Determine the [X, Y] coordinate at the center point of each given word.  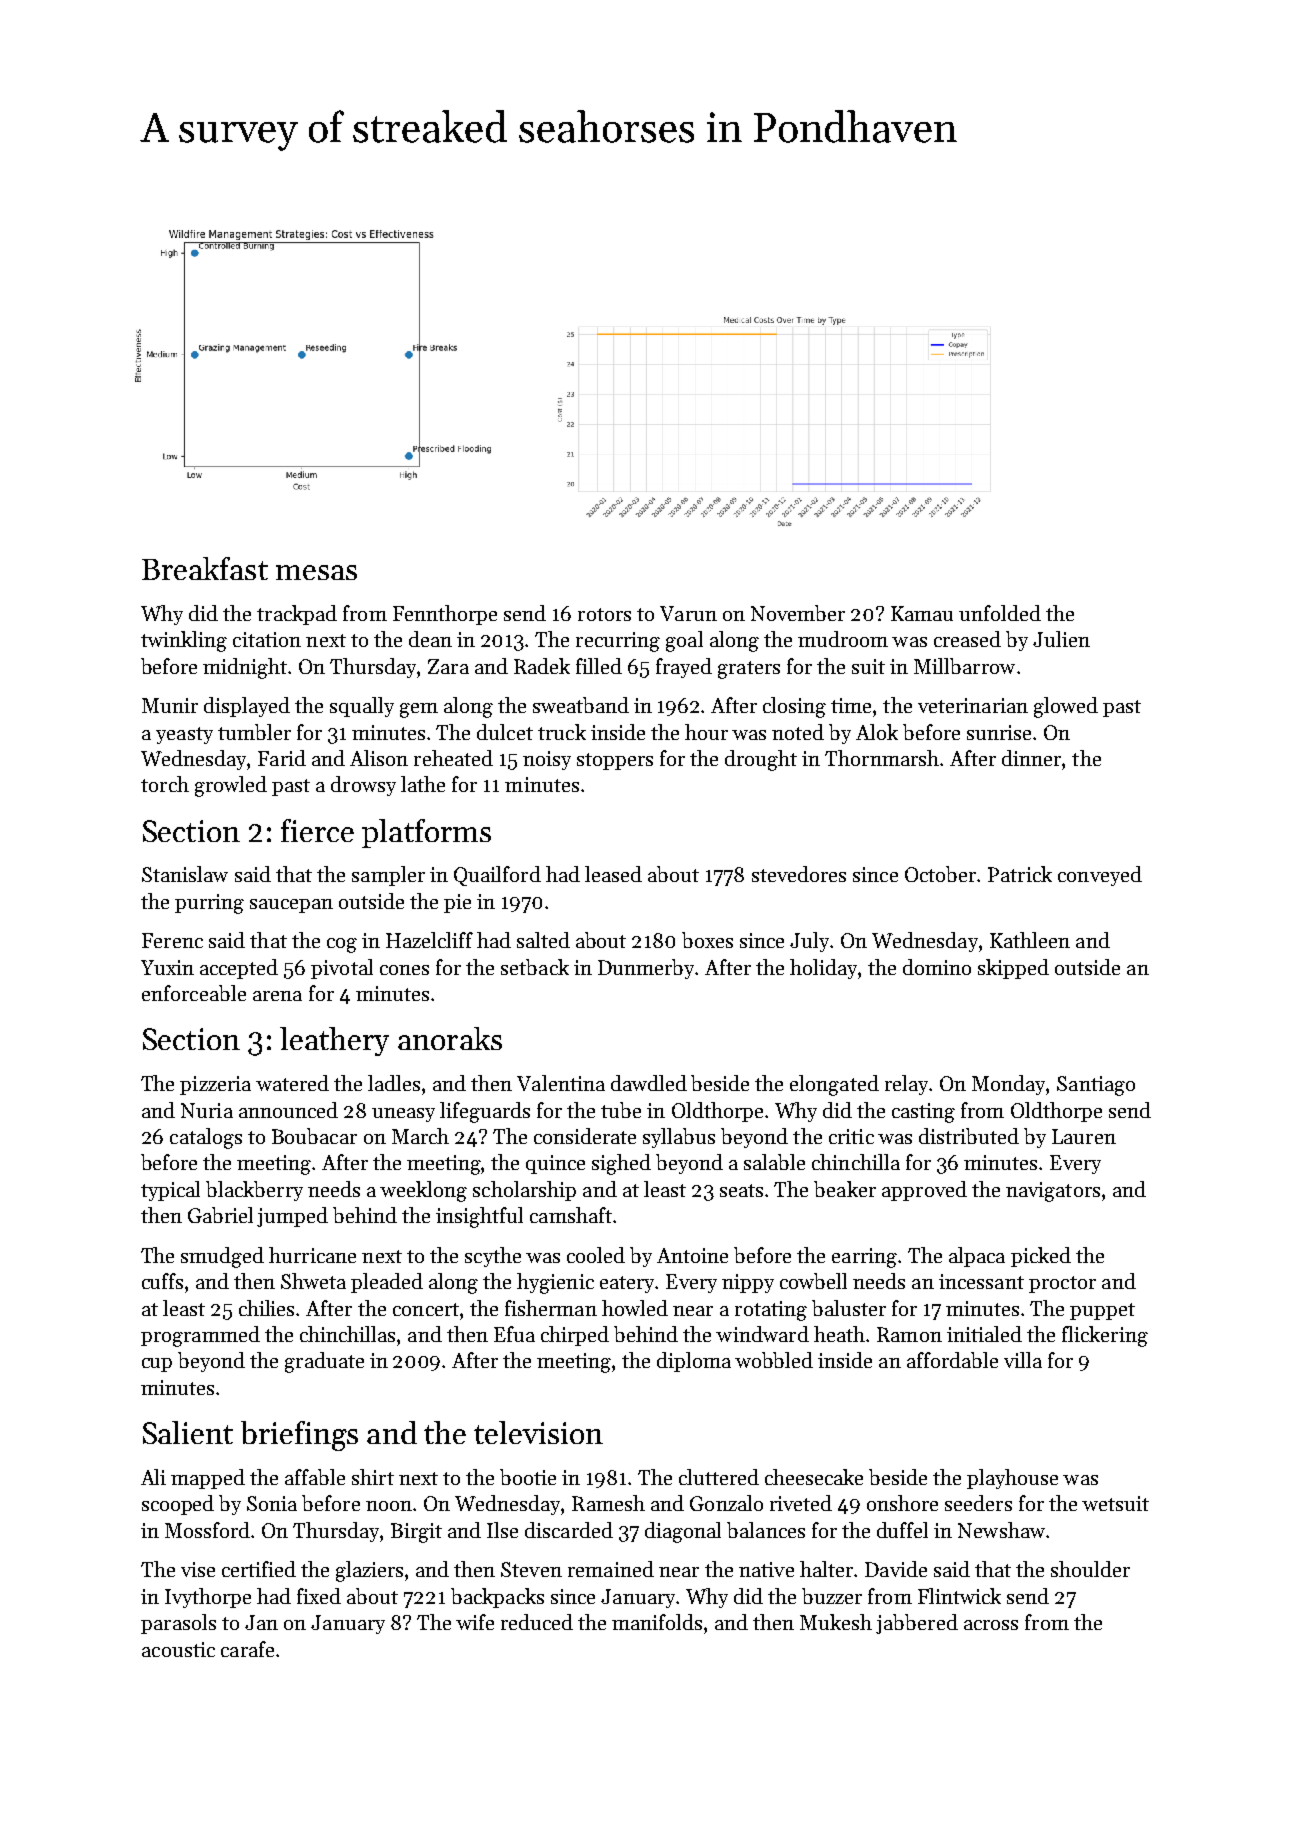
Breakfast [205, 568]
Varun [688, 613]
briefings [299, 1436]
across [991, 1625]
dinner [1031, 758]
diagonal [683, 1532]
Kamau [922, 613]
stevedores [799, 874]
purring [209, 904]
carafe [247, 1649]
